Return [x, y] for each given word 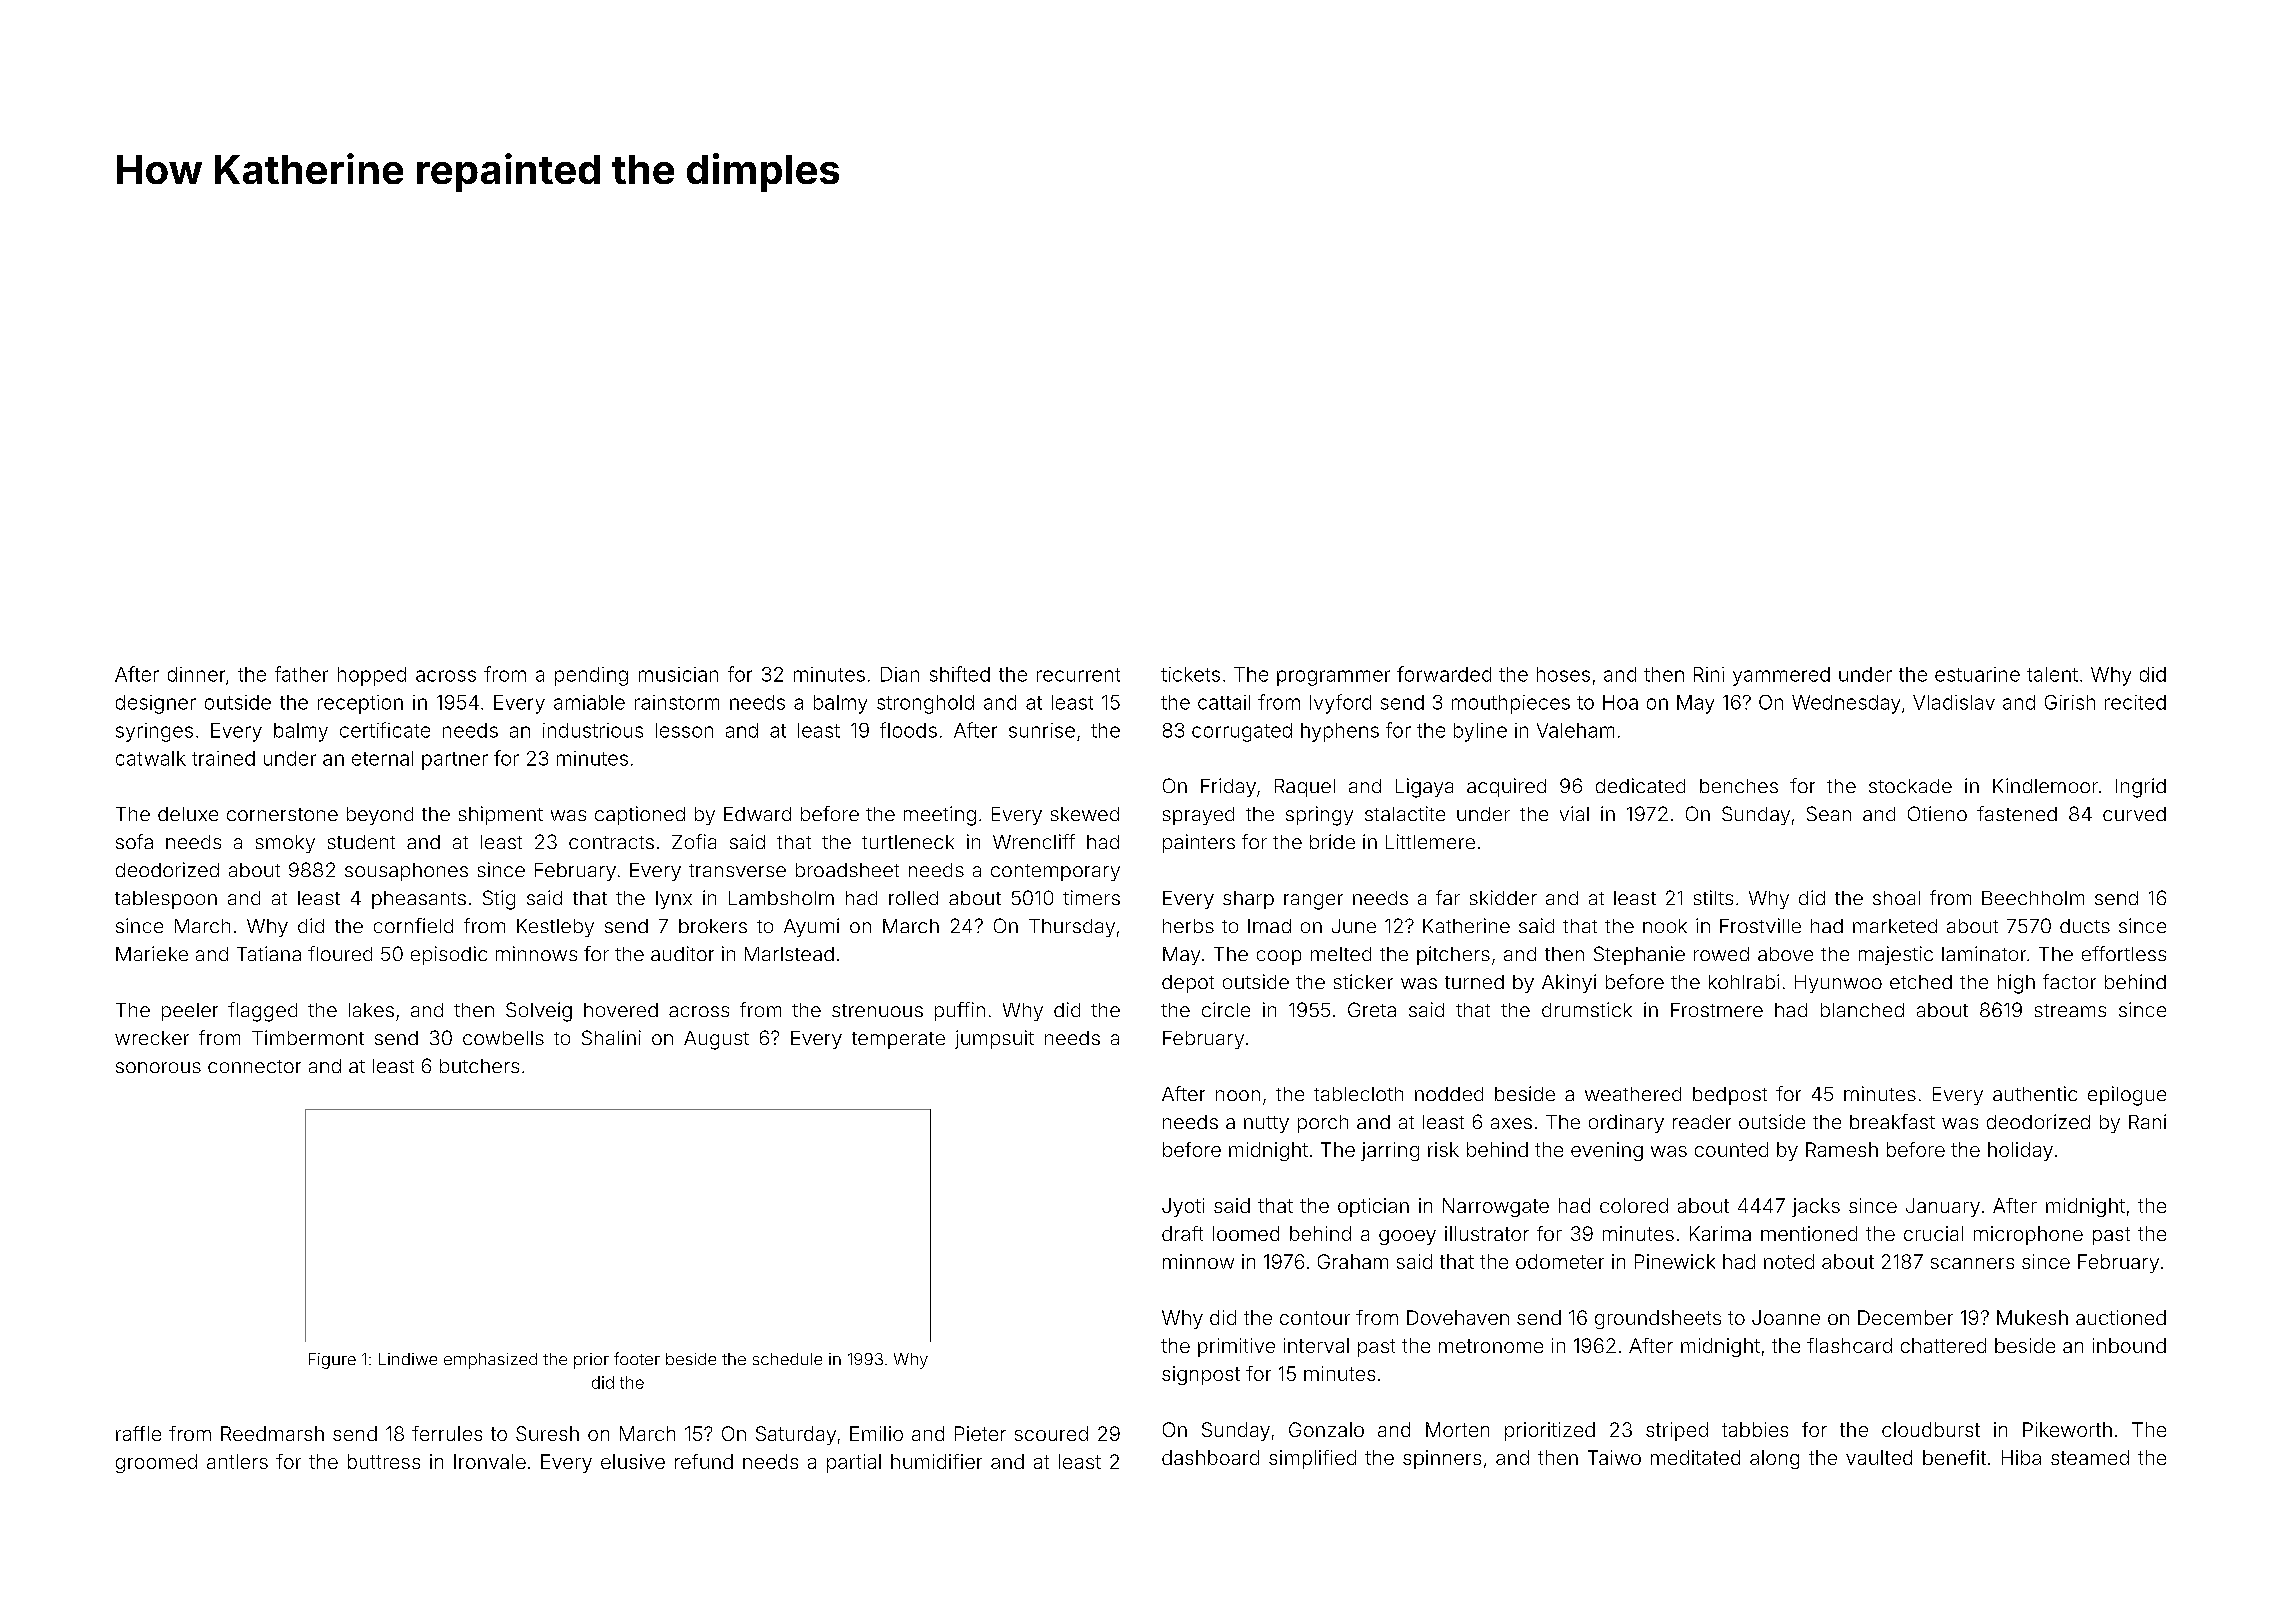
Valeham [1575, 730]
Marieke [152, 953]
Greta [1372, 1009]
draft [1182, 1233]
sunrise [1042, 730]
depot [1188, 984]
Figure [332, 1361]
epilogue [2127, 1096]
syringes [154, 732]
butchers [479, 1066]
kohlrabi [1744, 981]
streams [2070, 1010]
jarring [1390, 1151]
